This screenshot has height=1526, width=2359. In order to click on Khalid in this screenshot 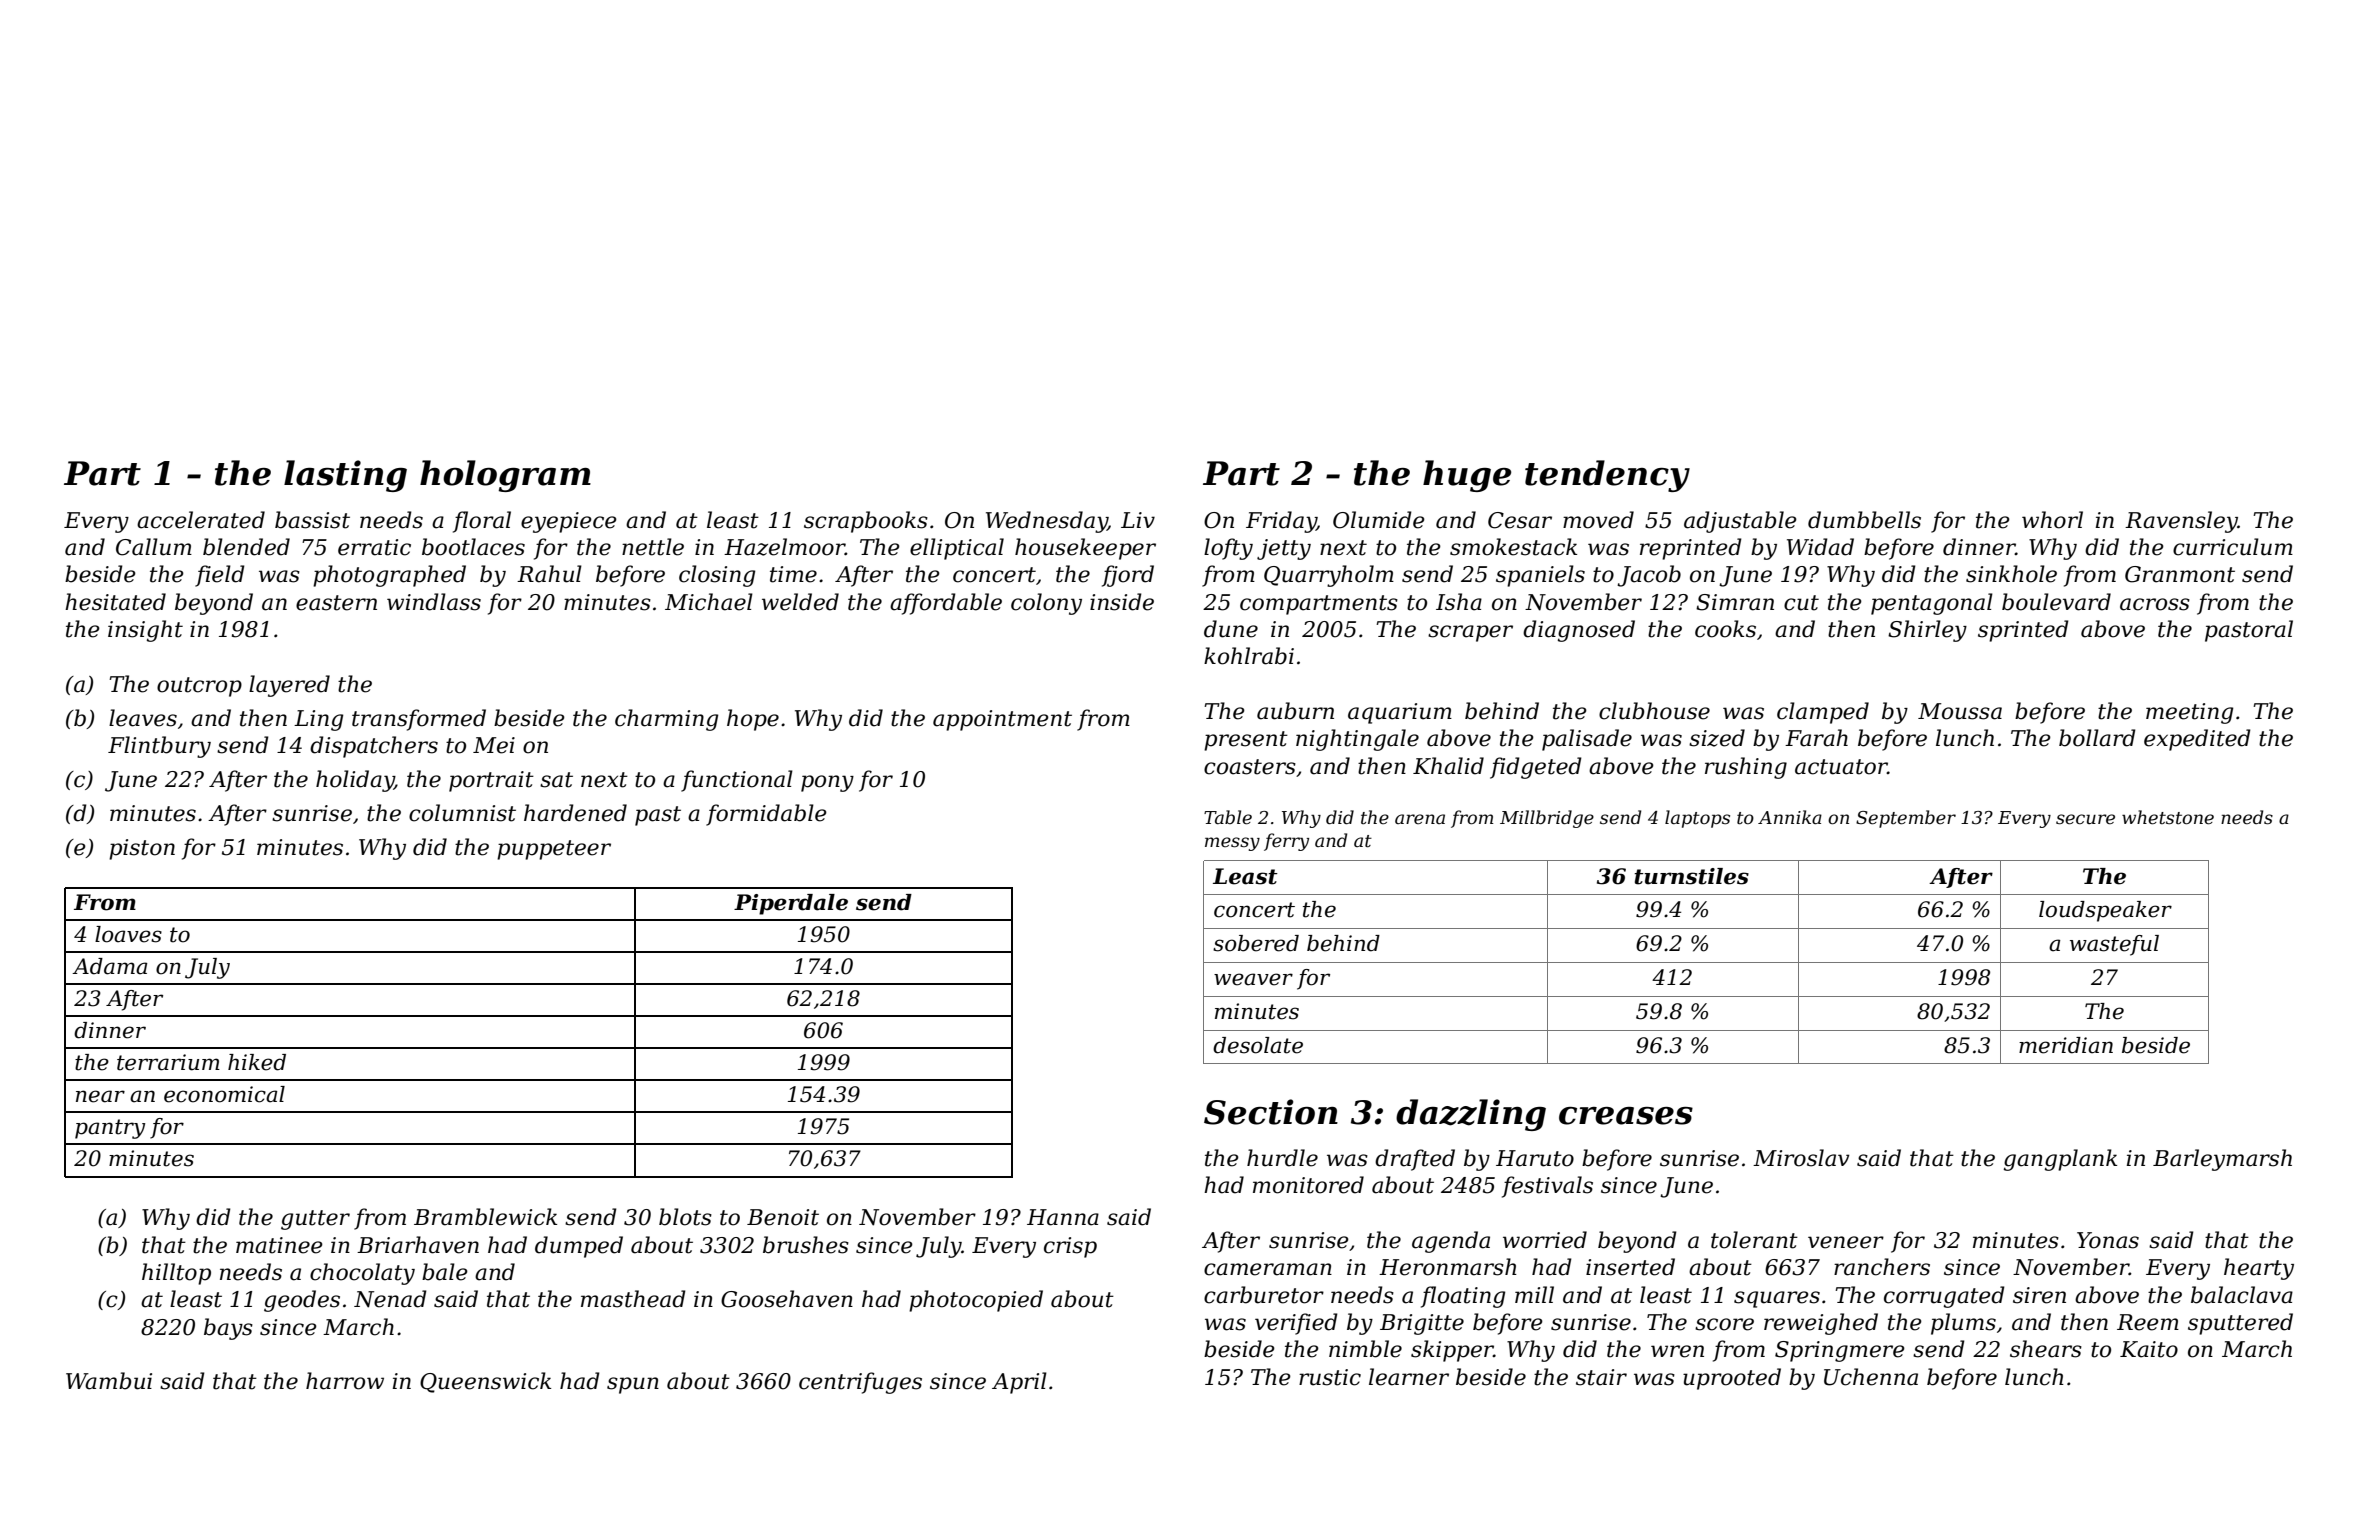, I will do `click(1448, 766)`.
